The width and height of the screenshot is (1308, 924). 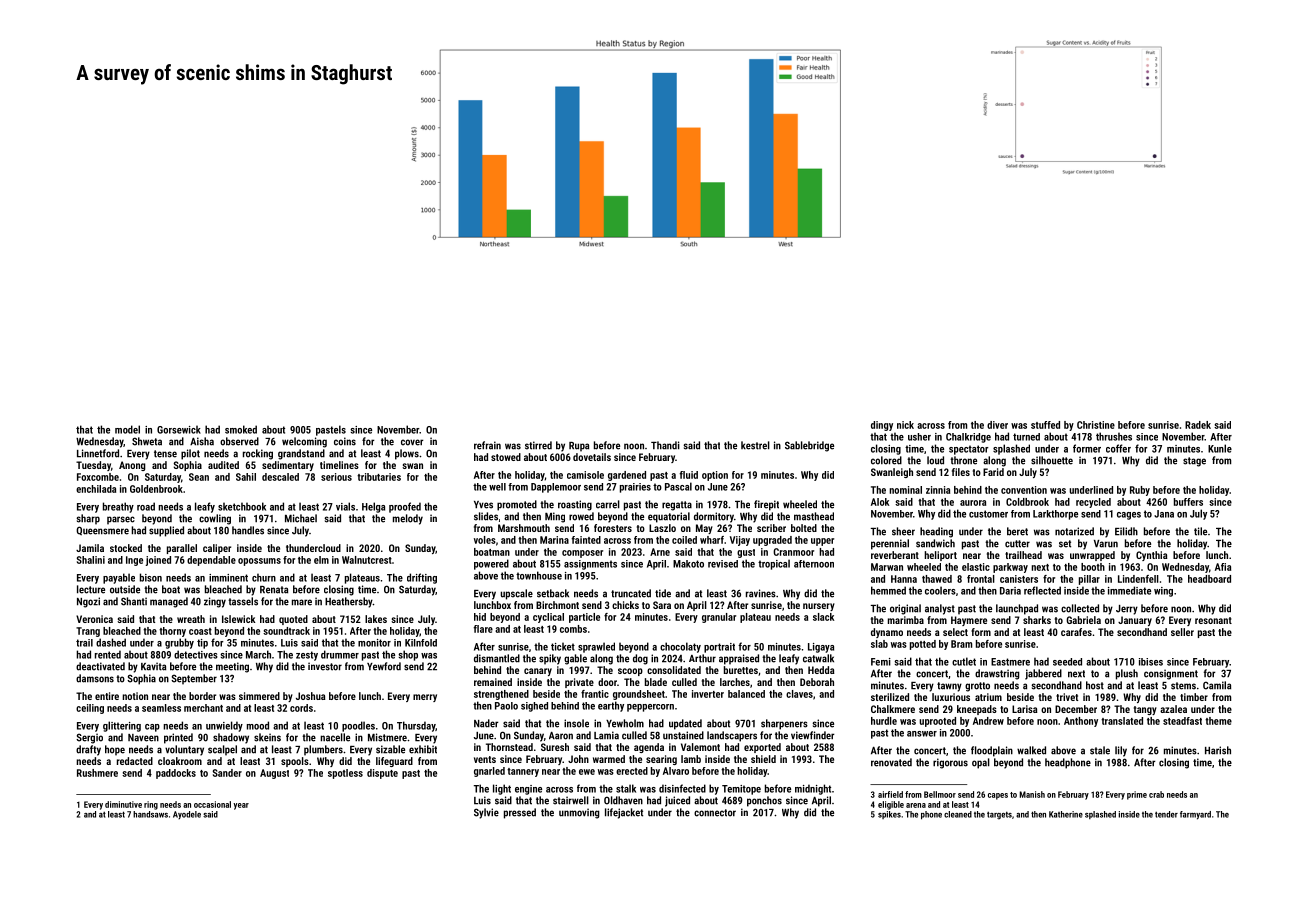 What do you see at coordinates (1218, 721) in the screenshot?
I see `theme` at bounding box center [1218, 721].
